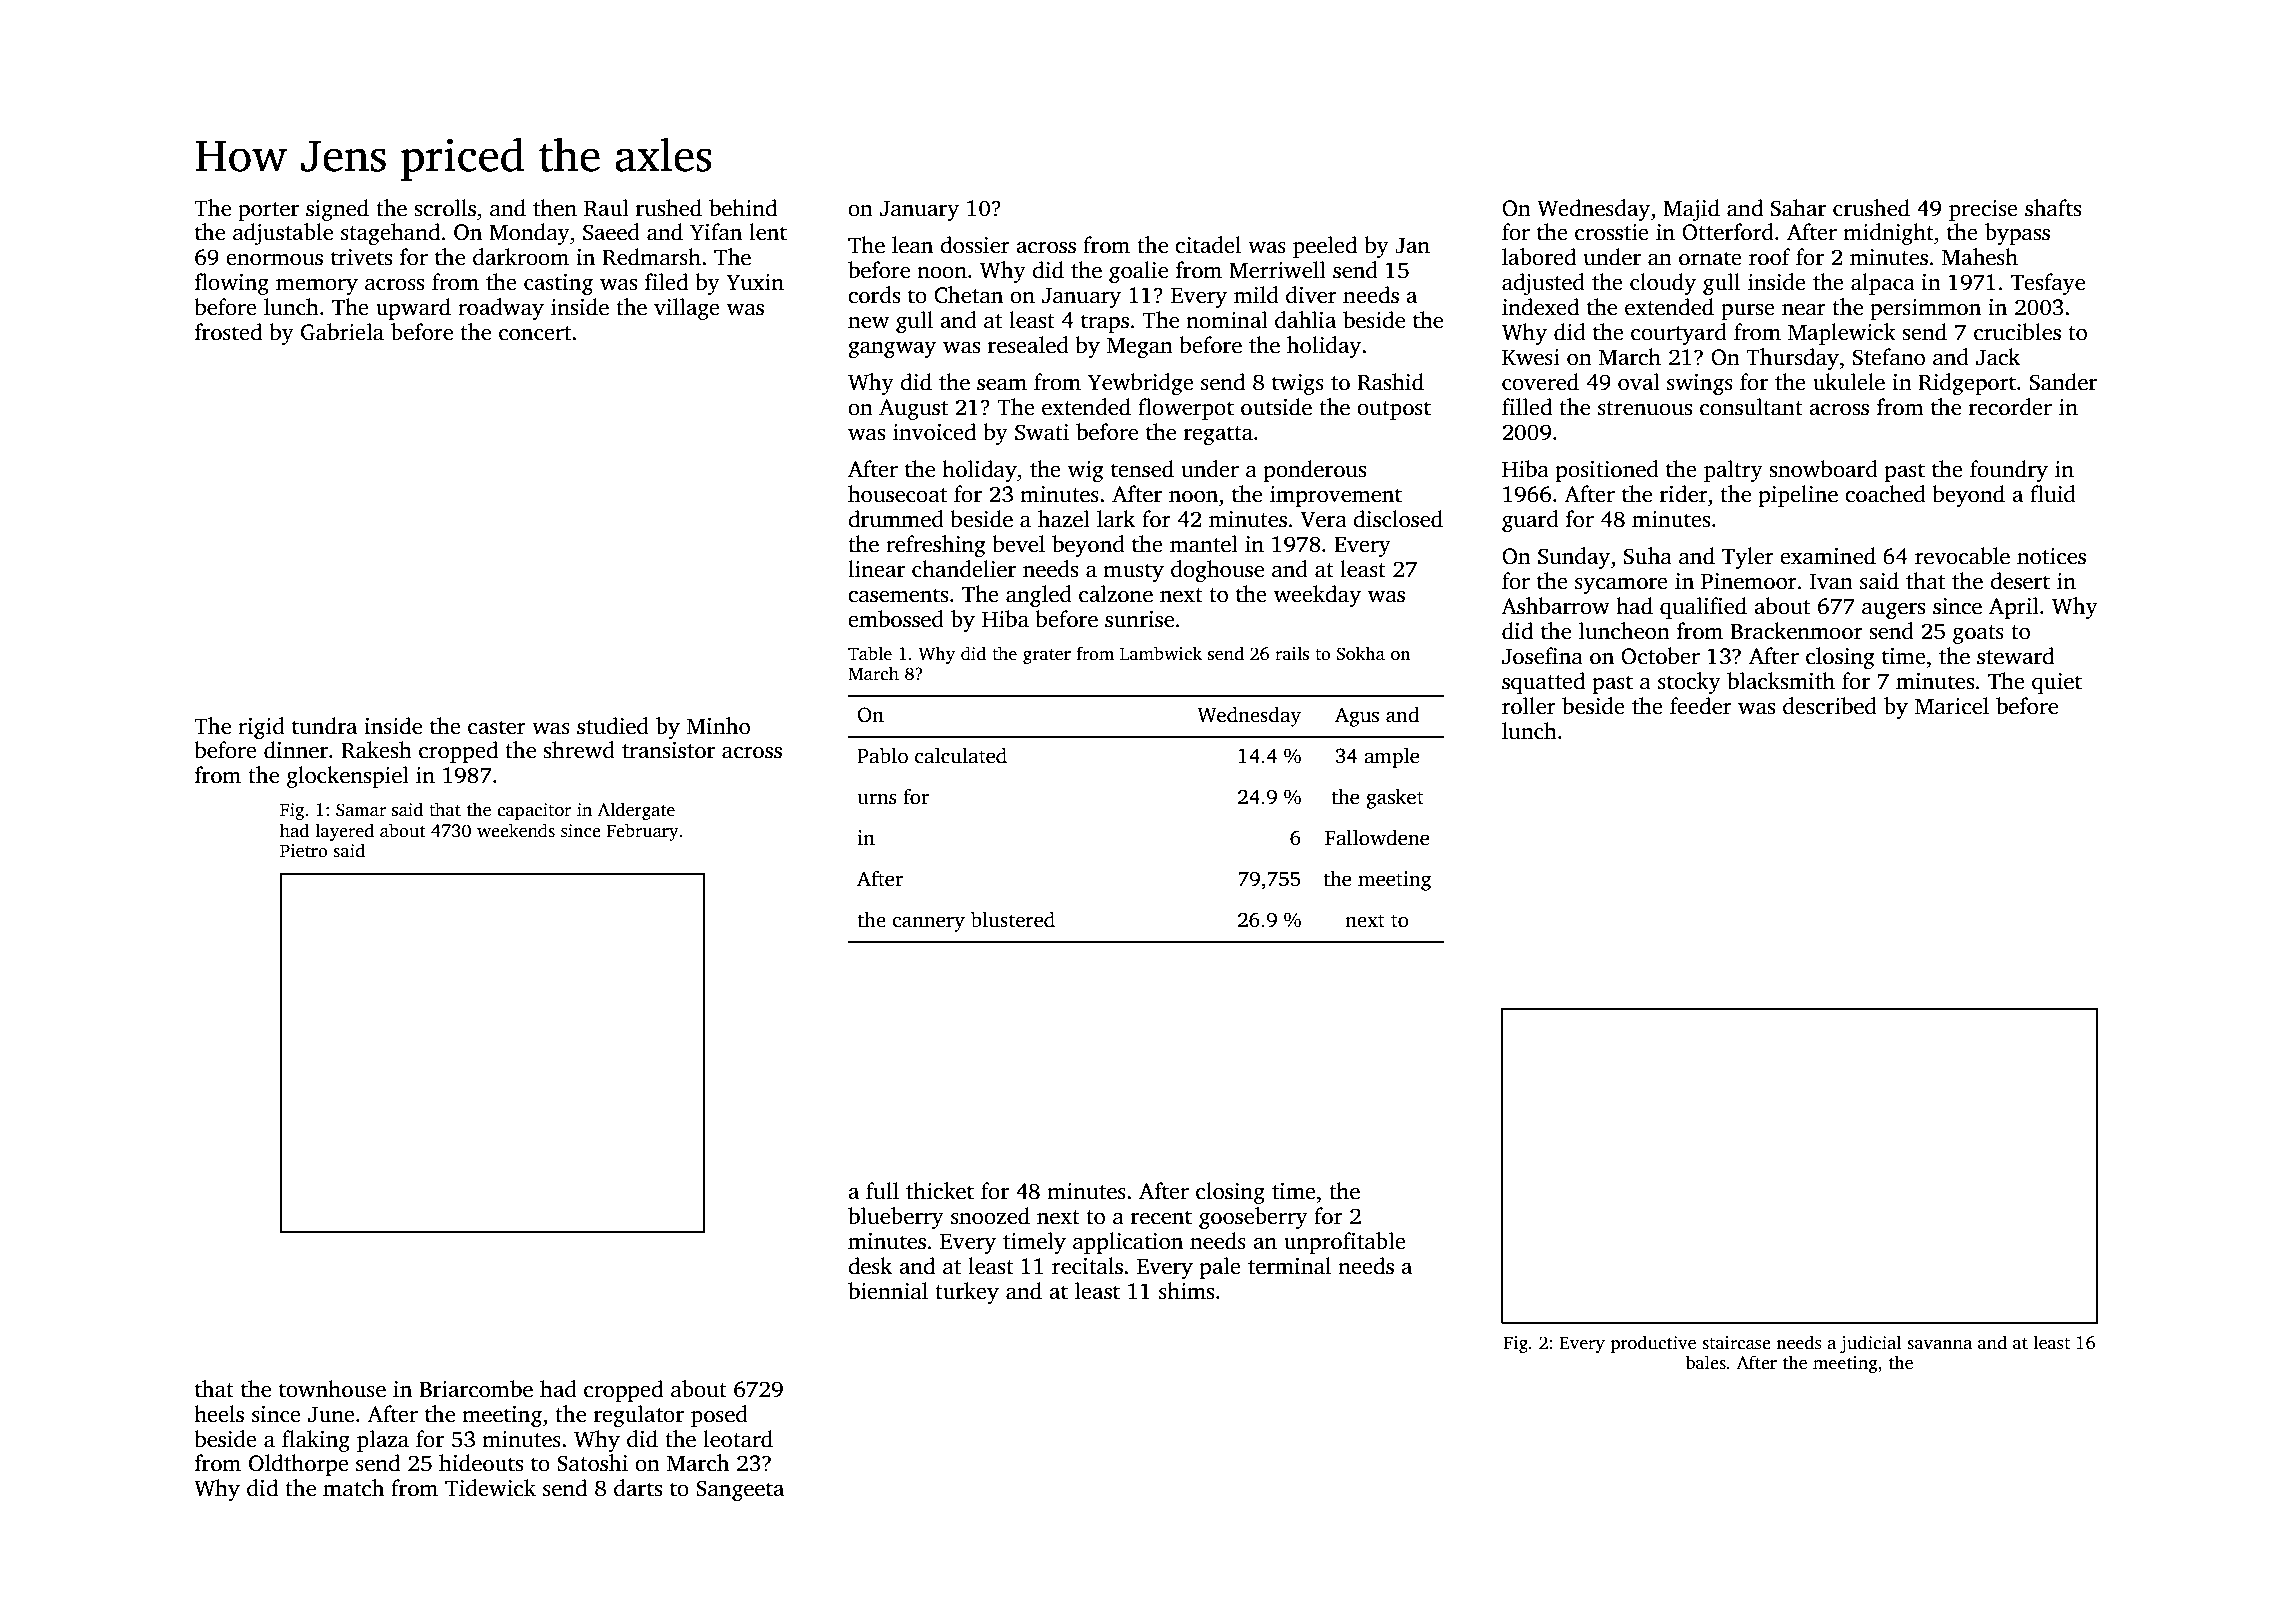 The height and width of the document is (1620, 2292). Describe the element at coordinates (1002, 385) in the document. I see `seam` at that location.
